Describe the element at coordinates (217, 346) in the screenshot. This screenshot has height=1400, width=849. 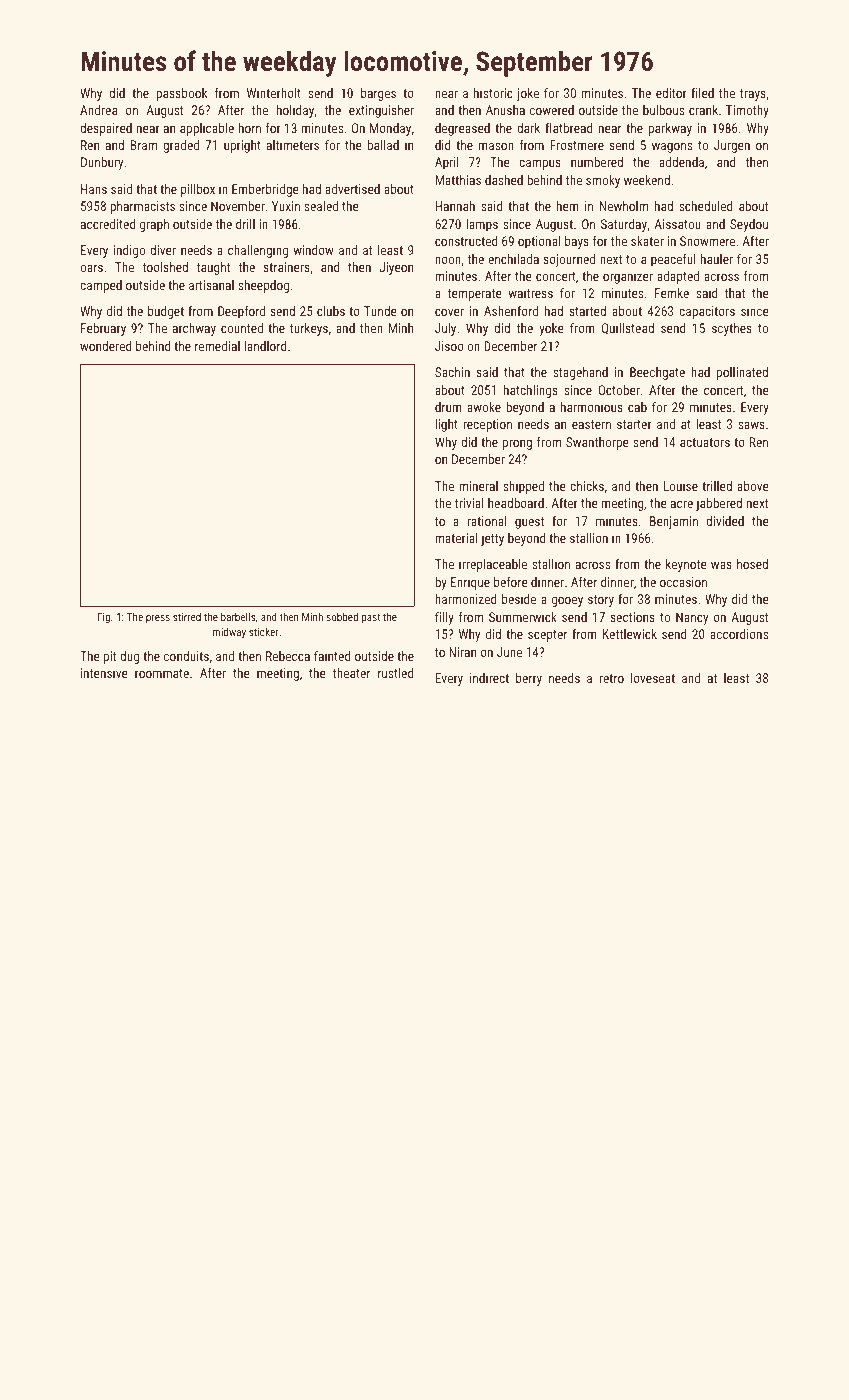
I see `remedial` at that location.
